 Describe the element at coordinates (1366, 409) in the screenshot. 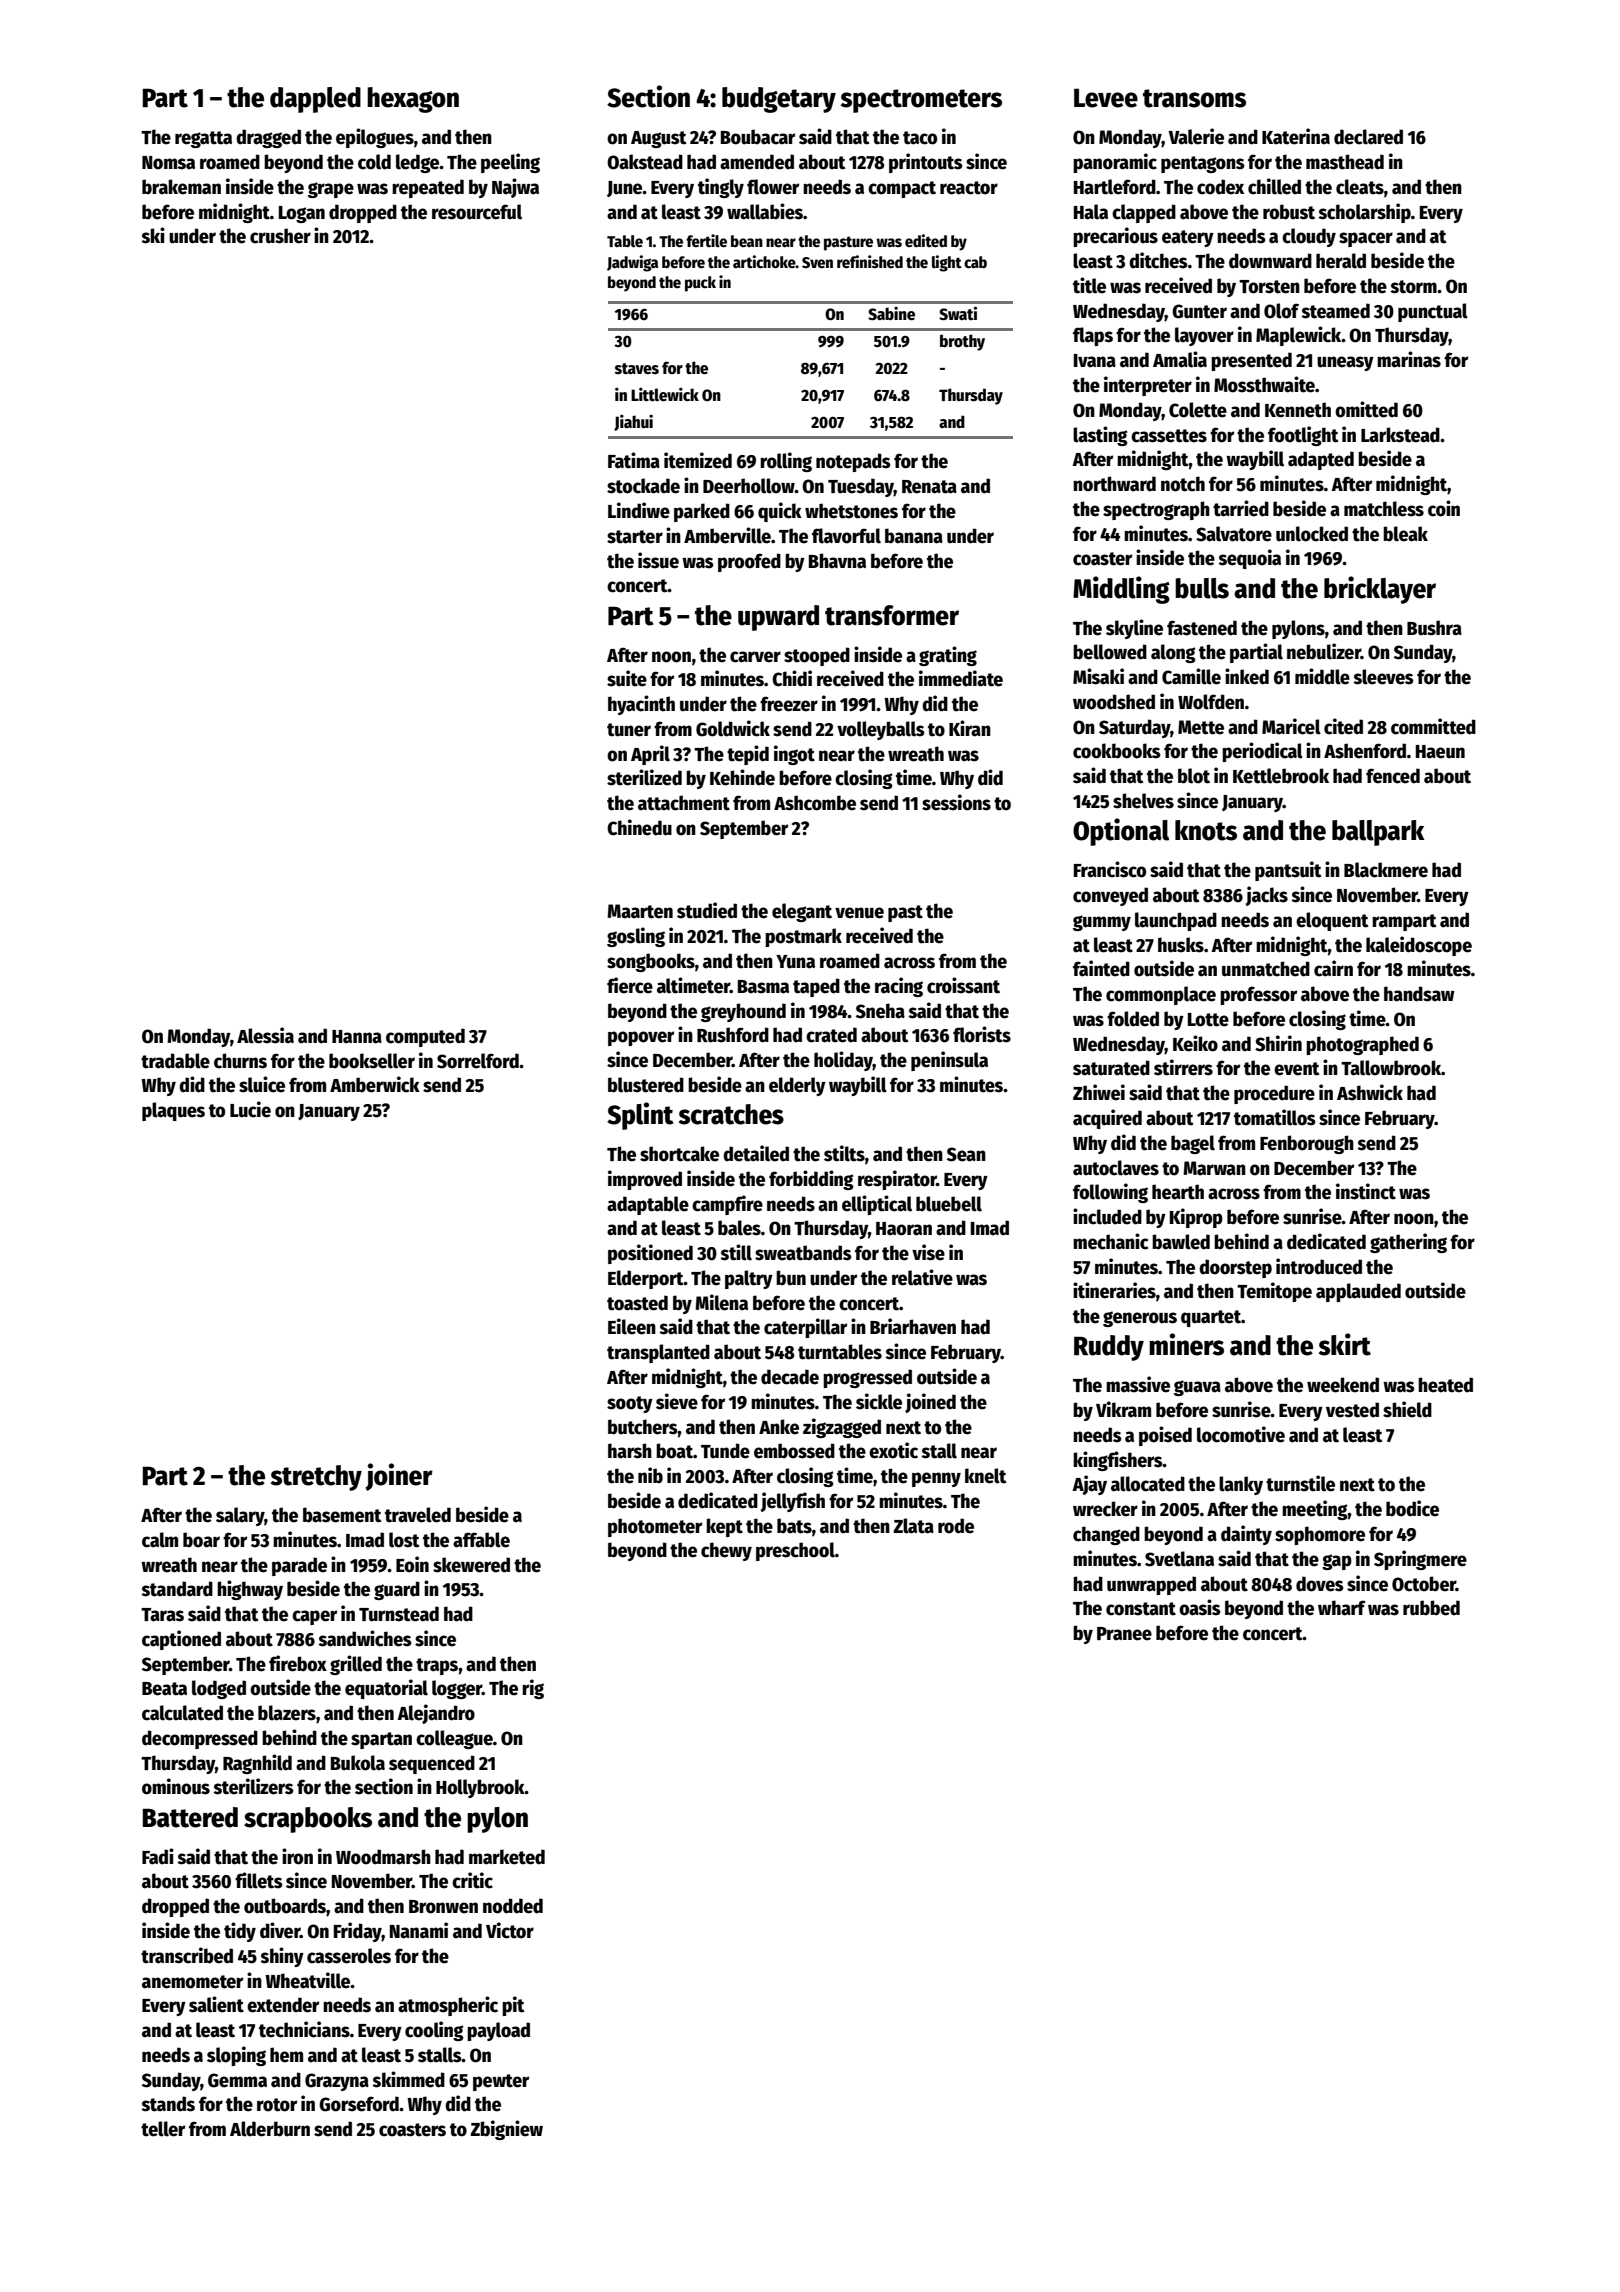

I see `omitted` at that location.
